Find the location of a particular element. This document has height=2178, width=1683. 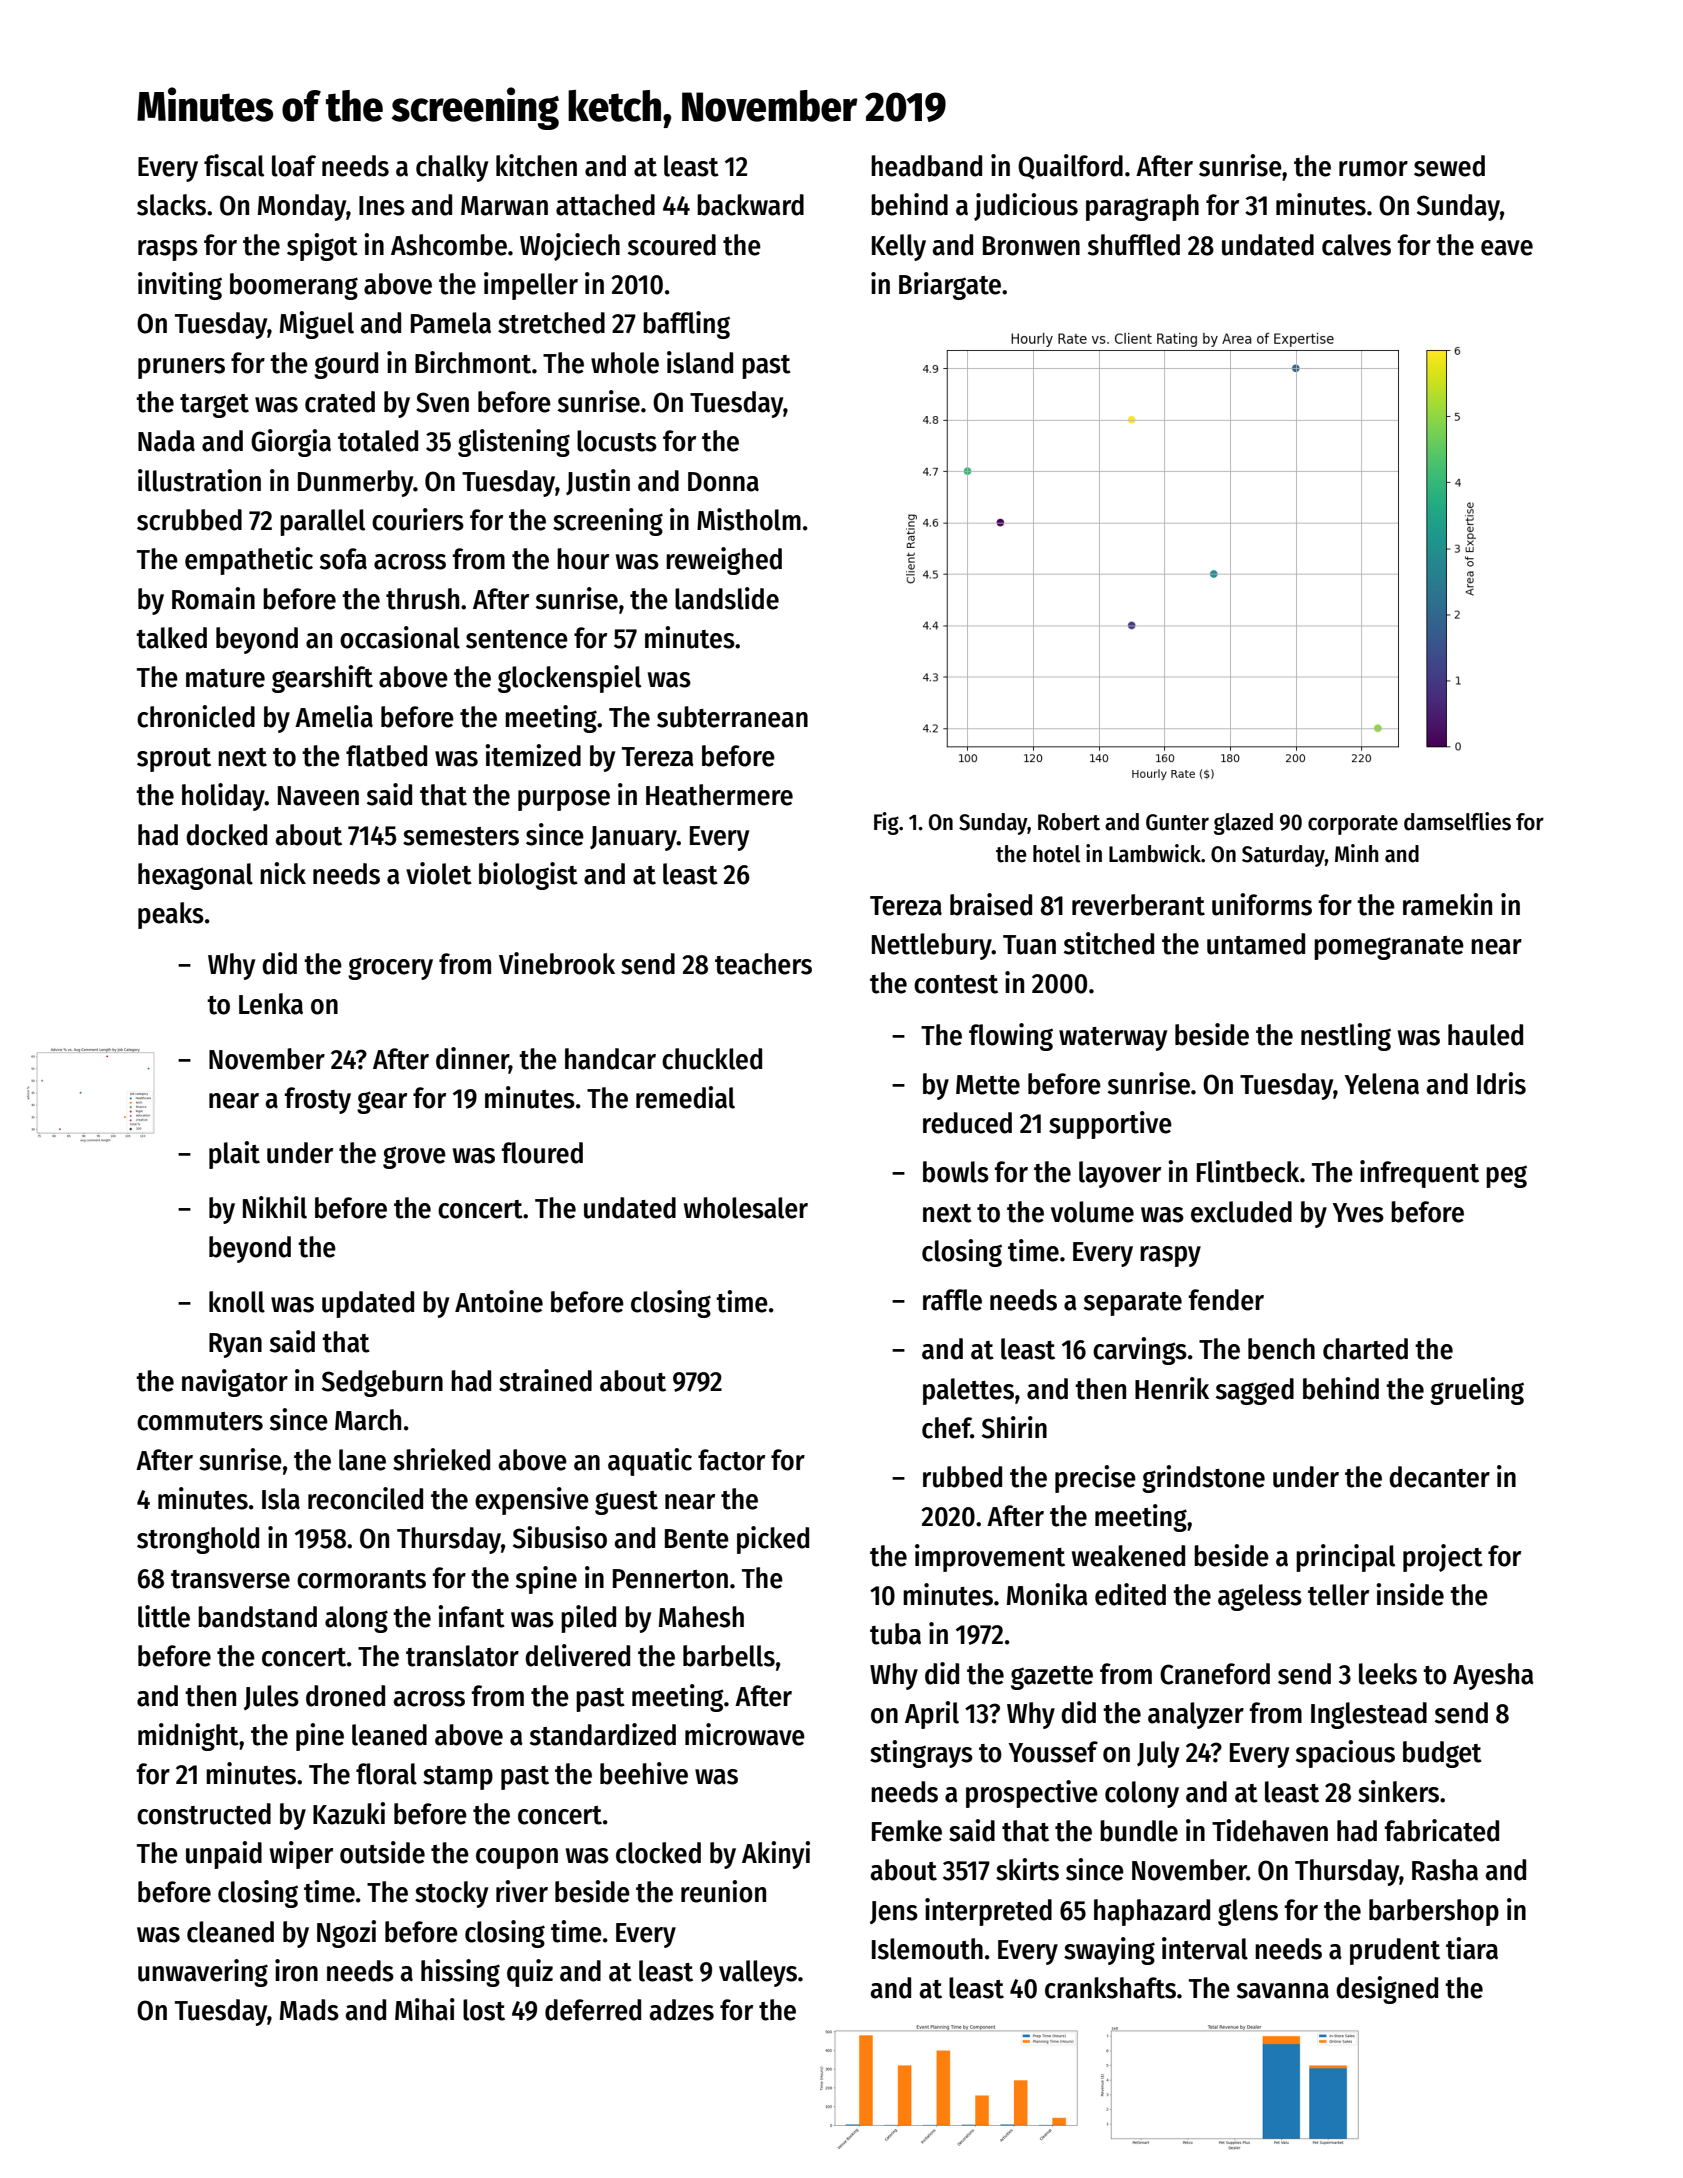

reweighed is located at coordinates (724, 561).
